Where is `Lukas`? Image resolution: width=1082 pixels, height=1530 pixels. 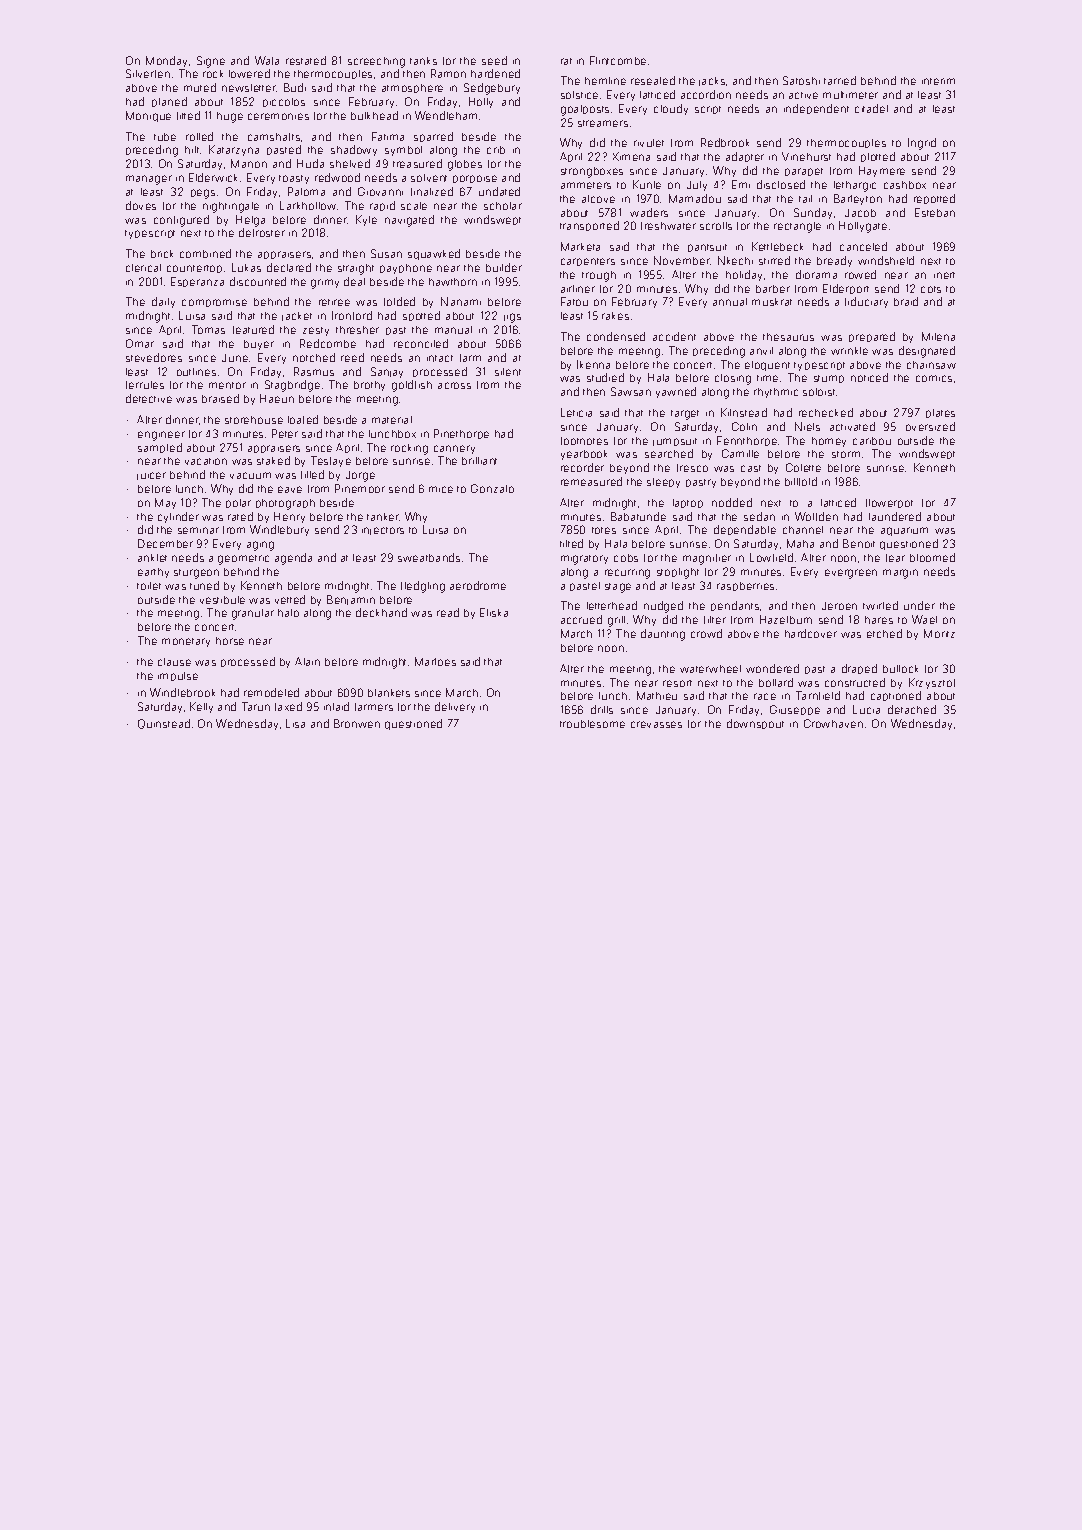 Lukas is located at coordinates (246, 267).
